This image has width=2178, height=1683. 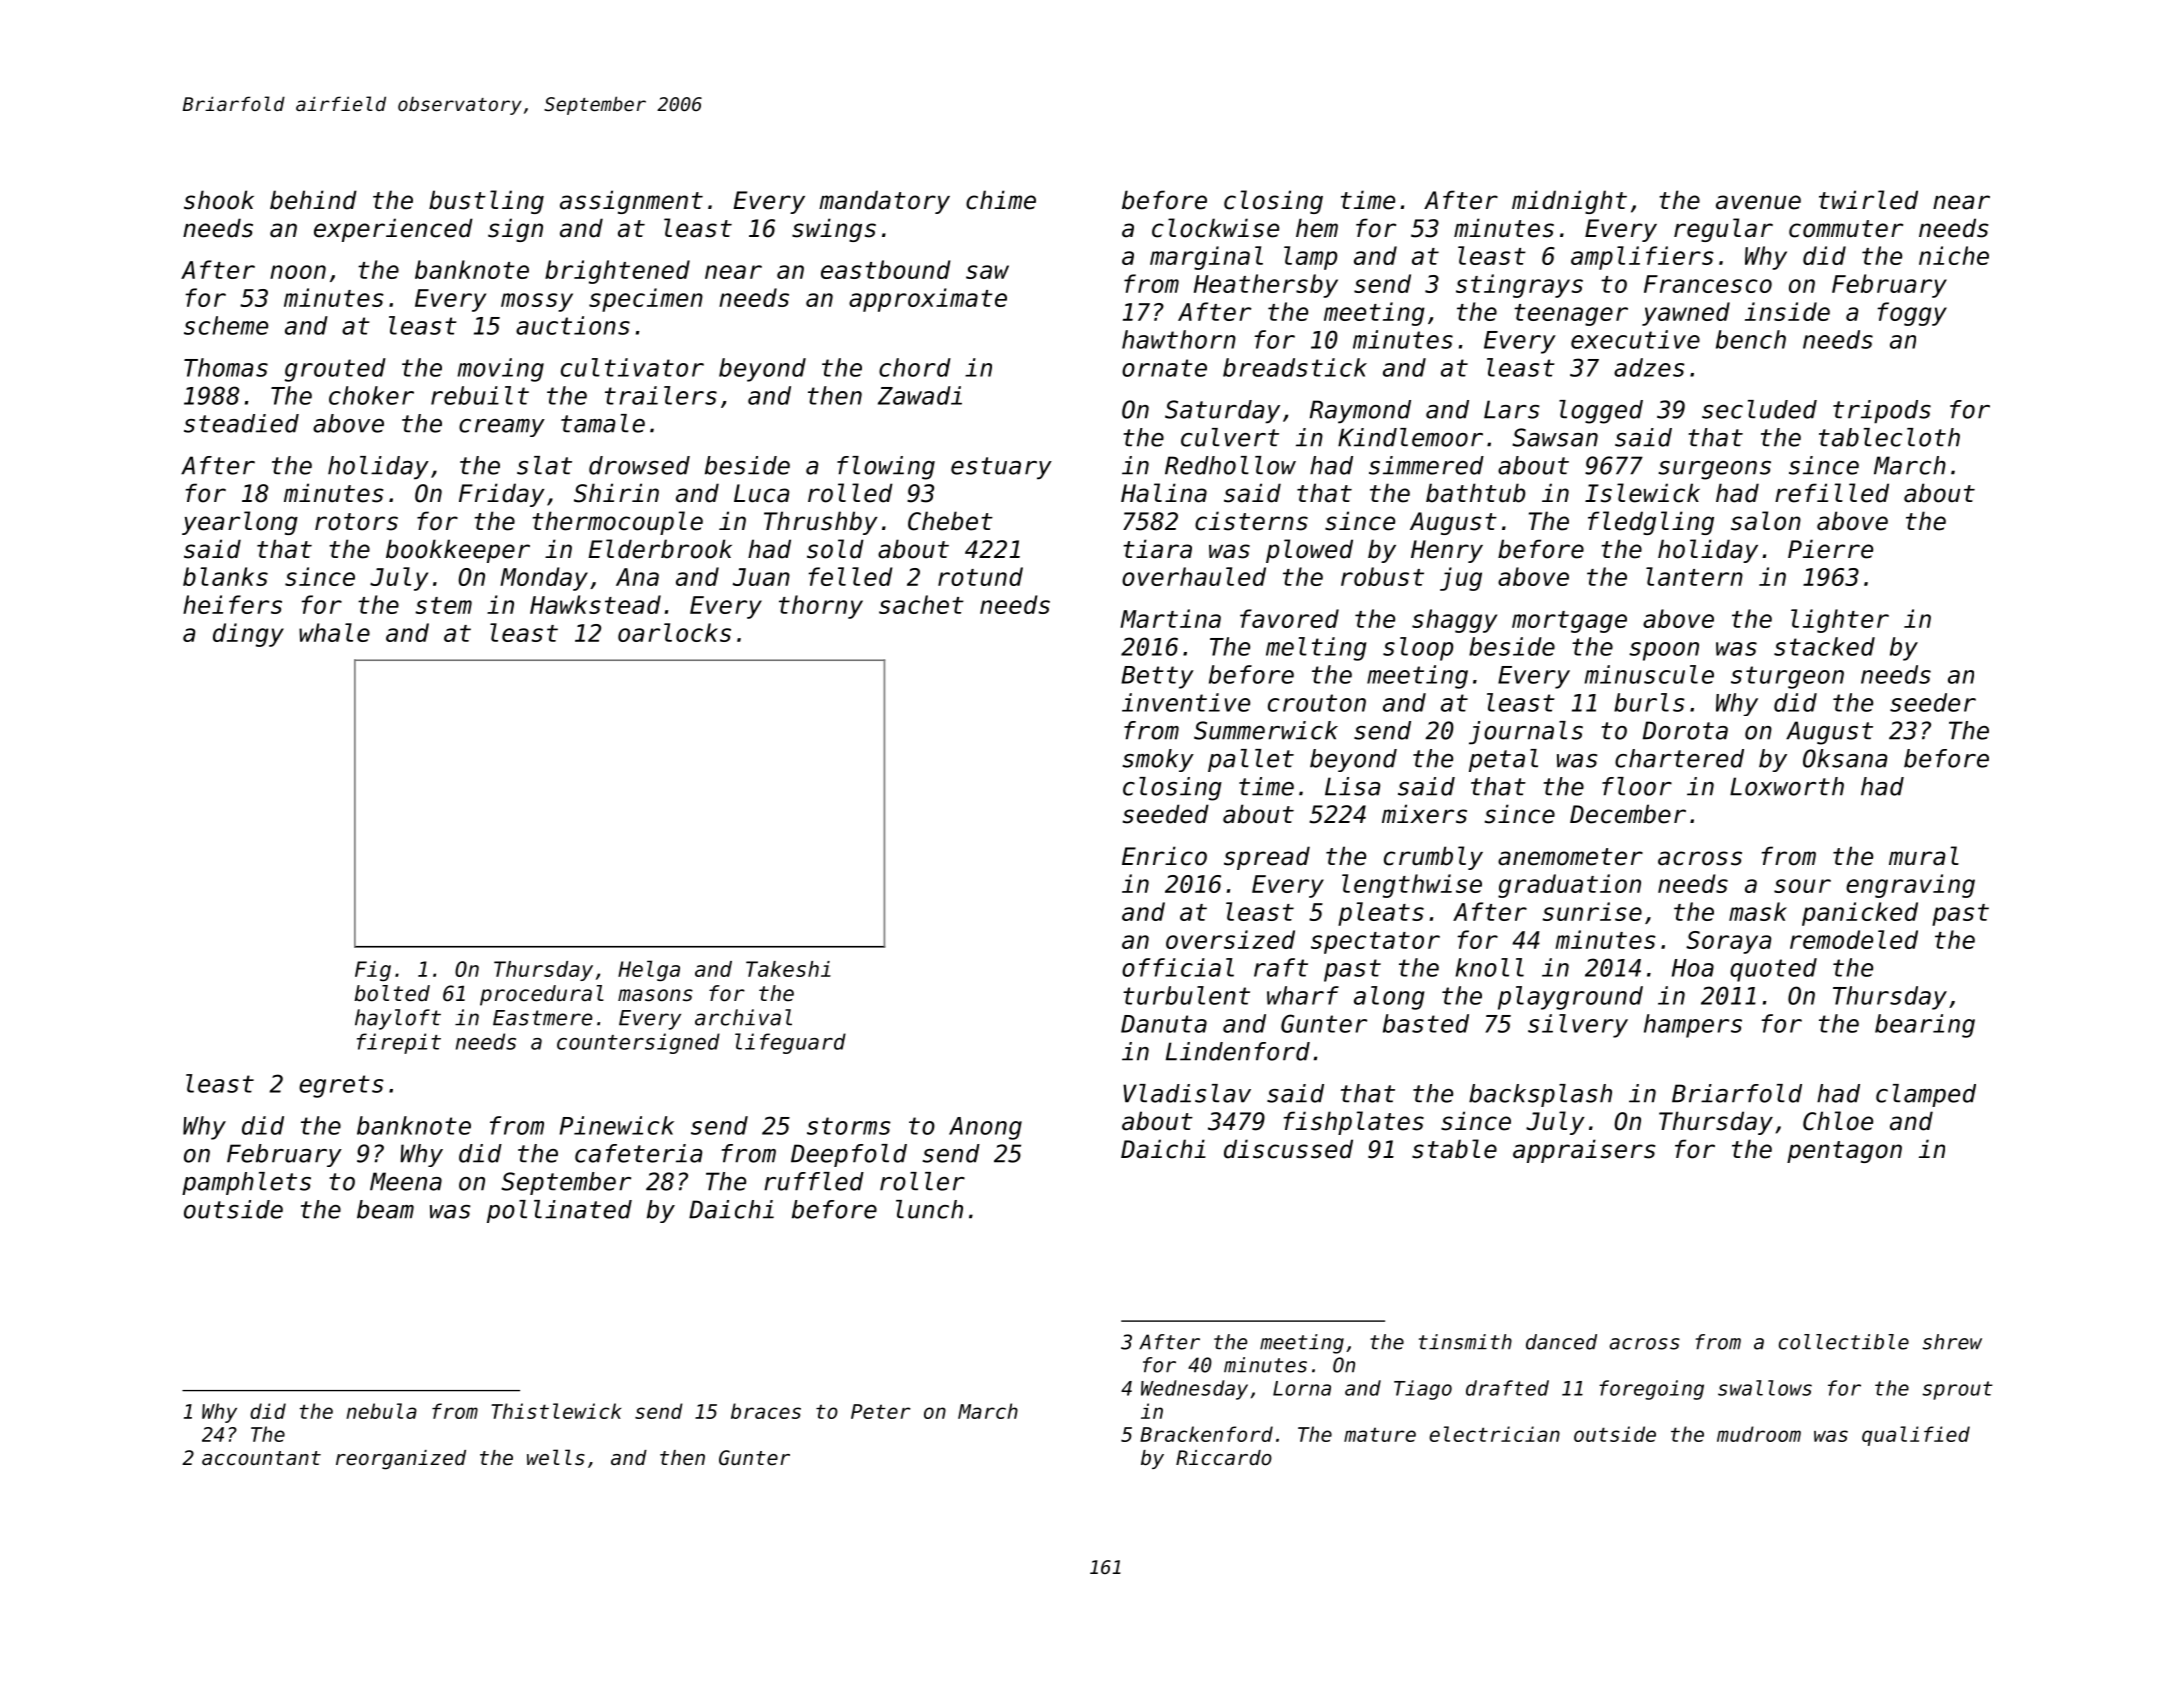 What do you see at coordinates (603, 423) in the image?
I see `tamale` at bounding box center [603, 423].
